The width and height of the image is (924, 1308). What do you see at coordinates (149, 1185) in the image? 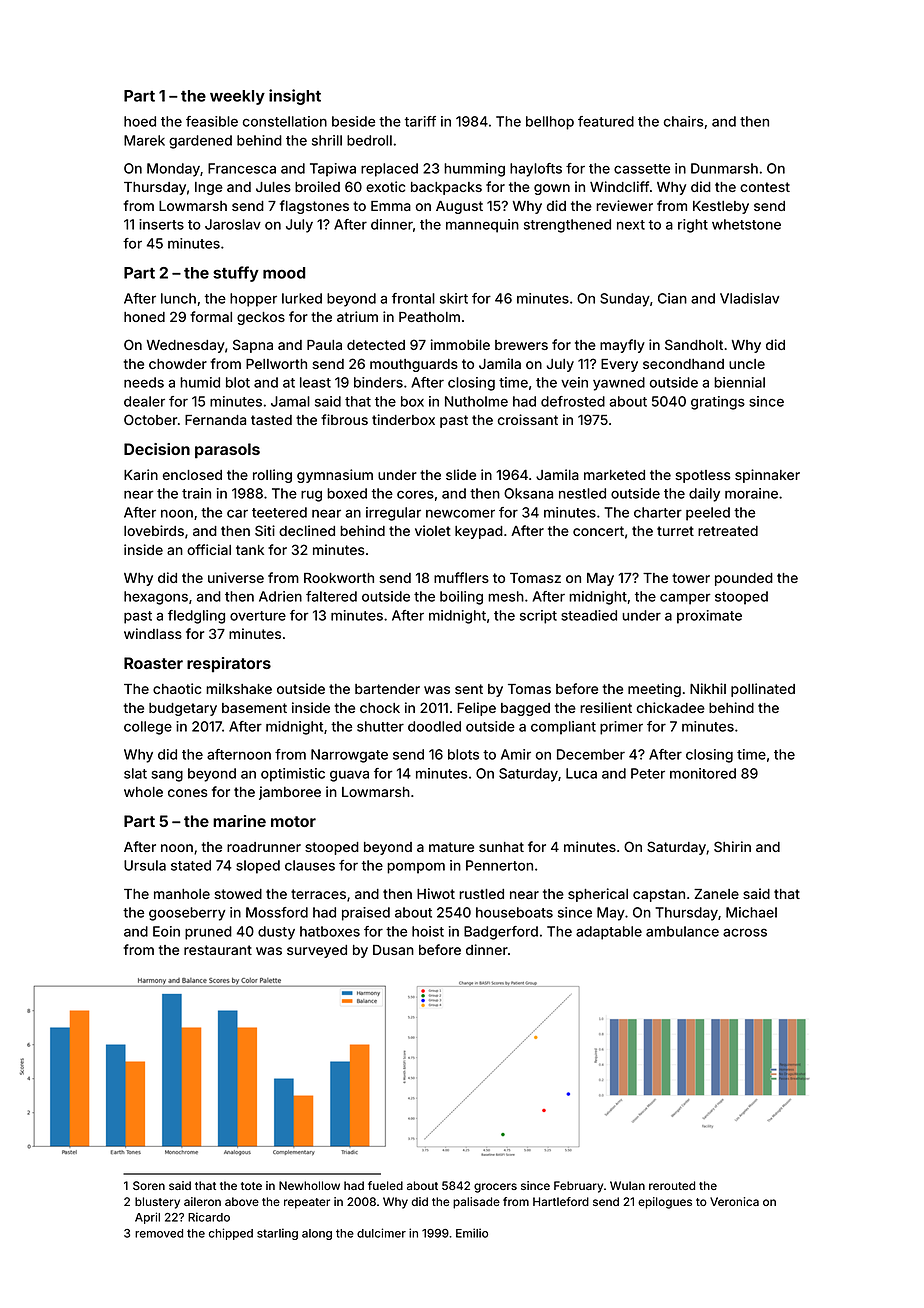
I see `Soren` at bounding box center [149, 1185].
